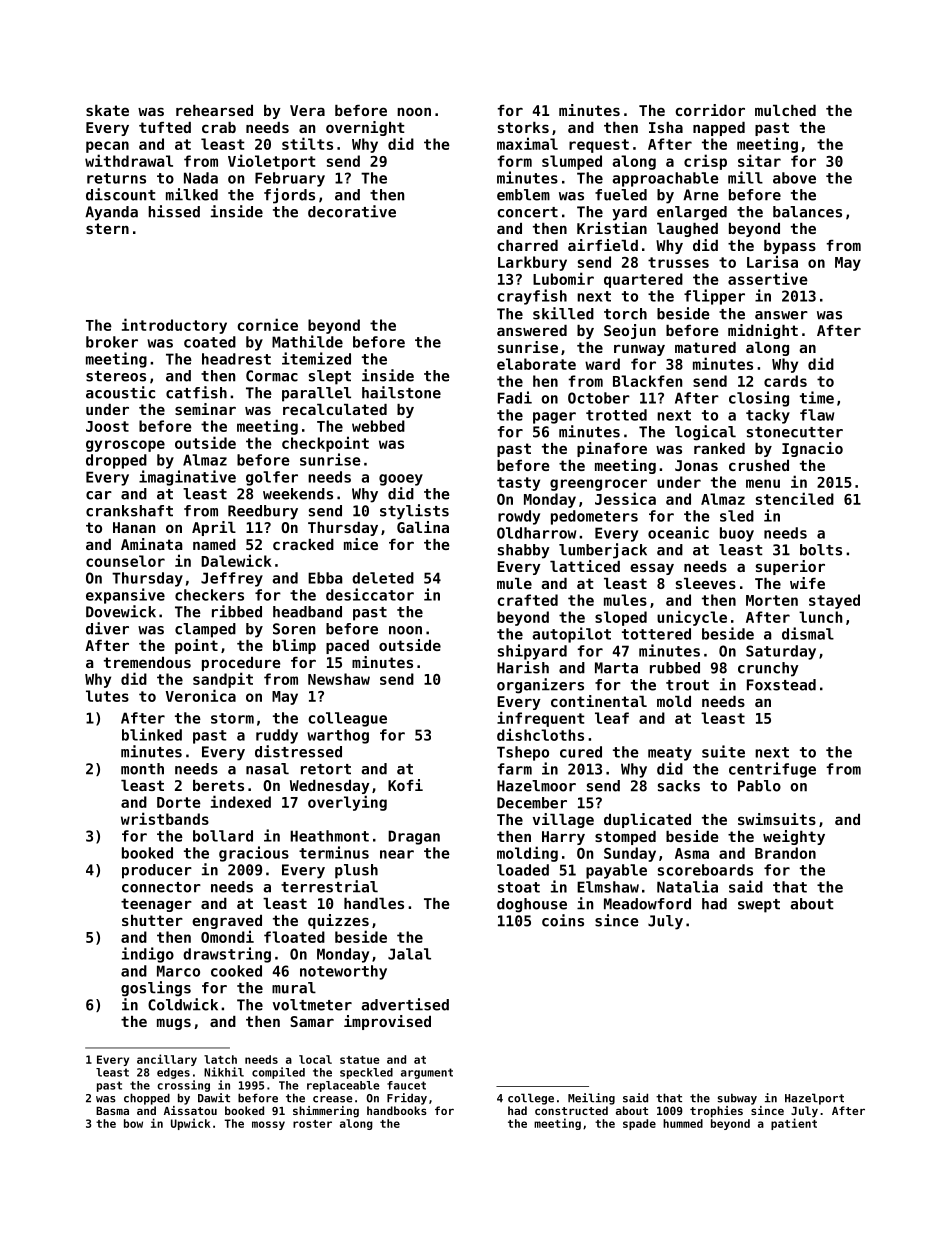 The height and width of the screenshot is (1233, 952). What do you see at coordinates (599, 701) in the screenshot?
I see `continental` at bounding box center [599, 701].
